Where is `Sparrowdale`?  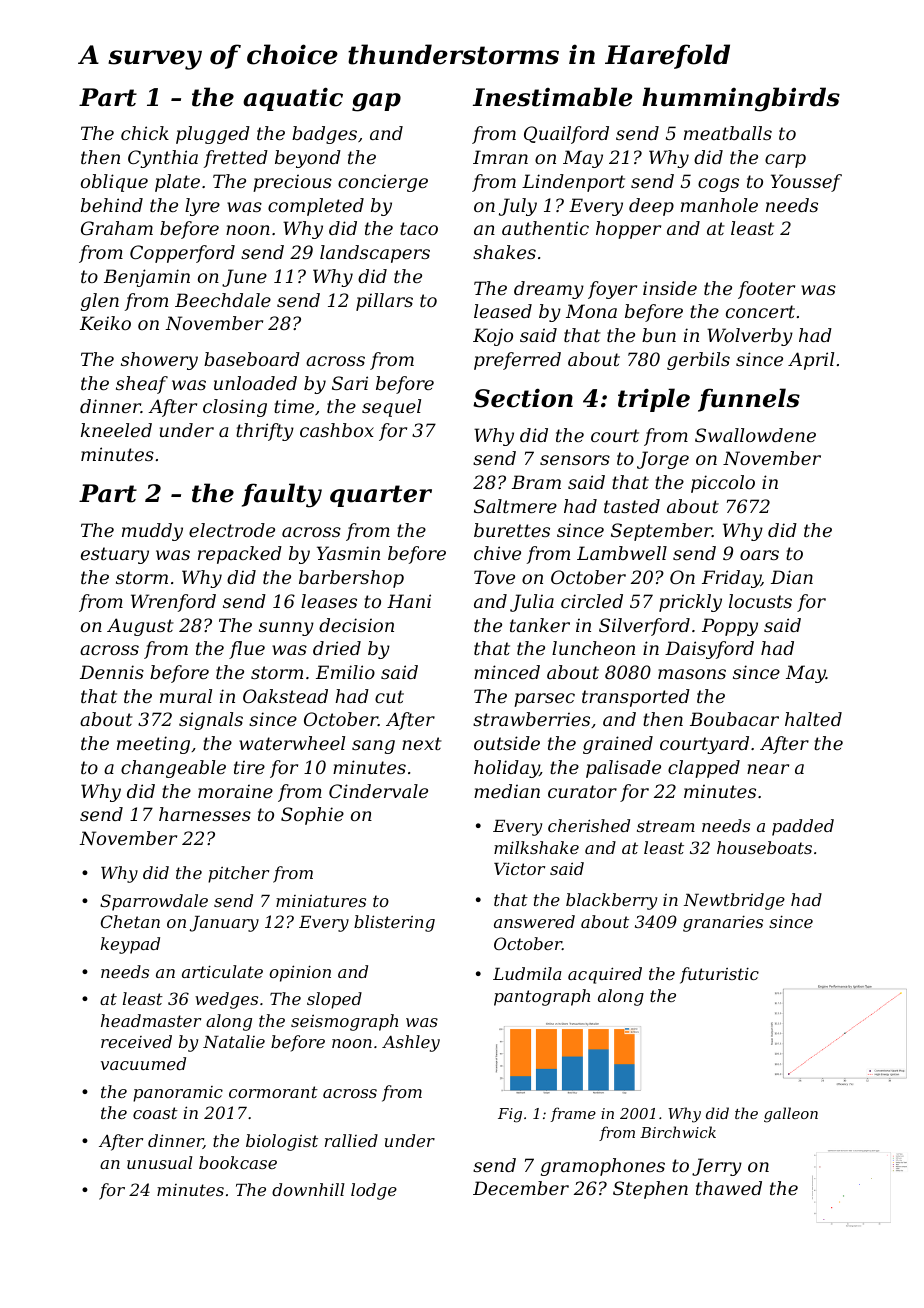 Sparrowdale is located at coordinates (154, 902).
